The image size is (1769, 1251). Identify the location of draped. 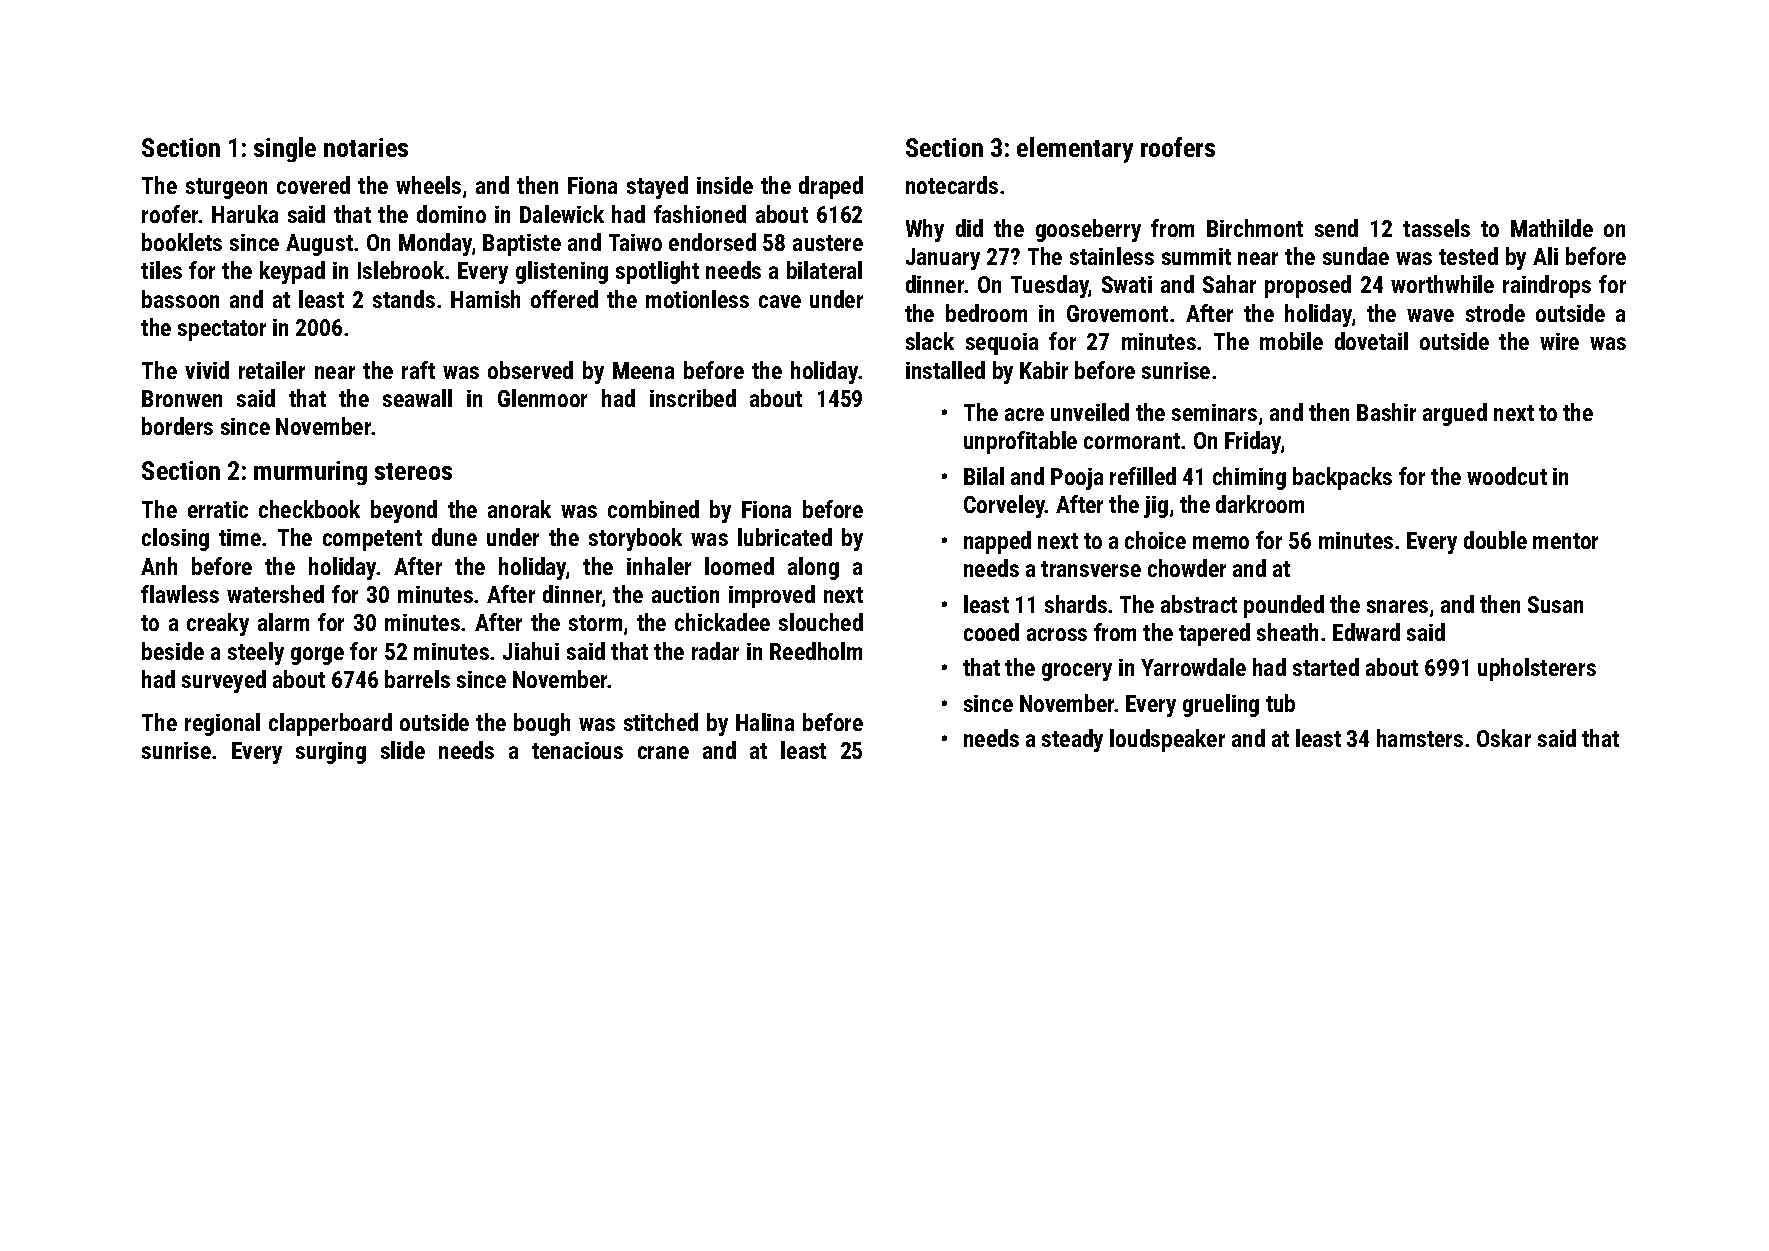
(831, 187).
